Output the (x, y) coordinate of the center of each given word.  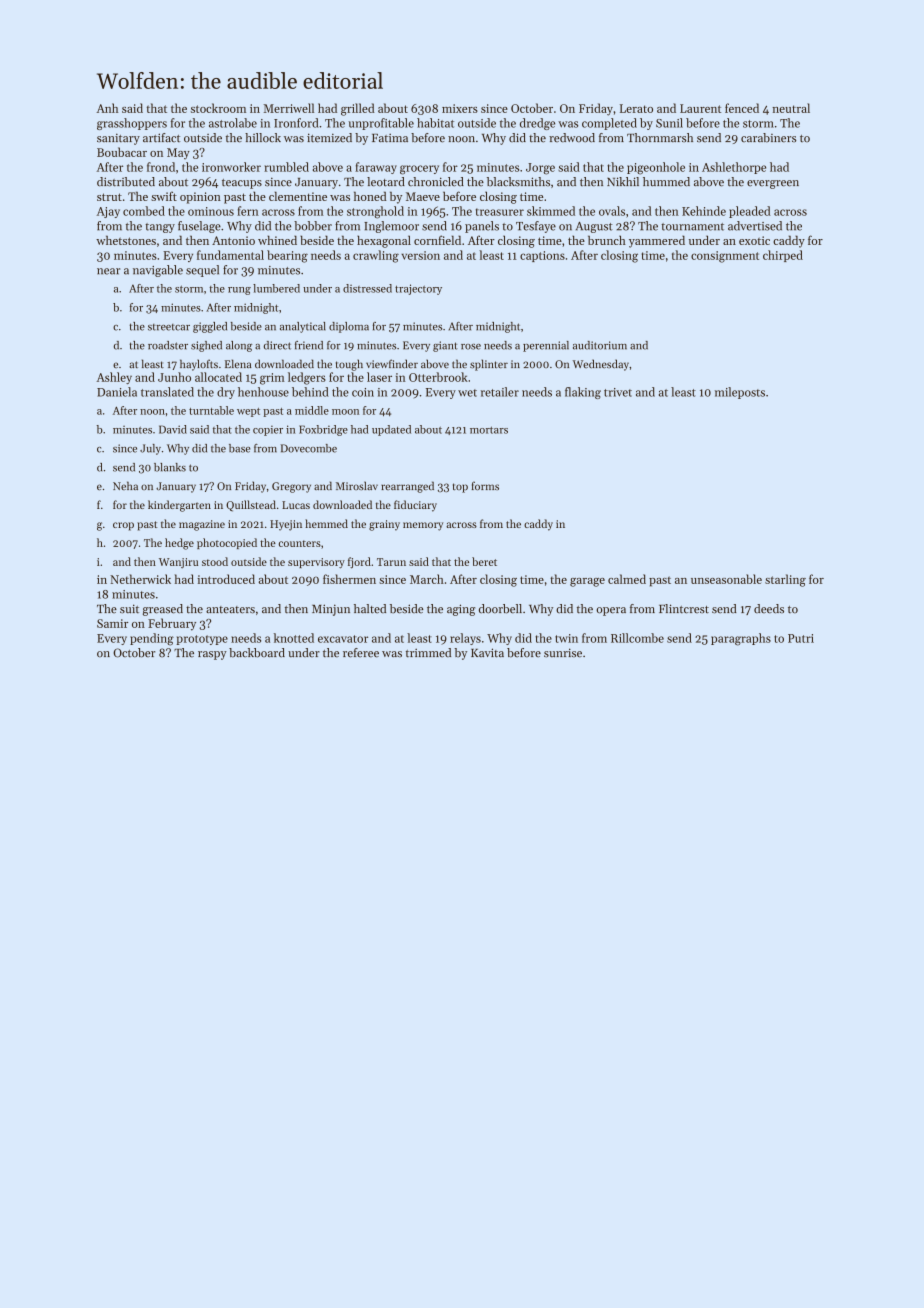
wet (467, 393)
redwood (572, 138)
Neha (125, 485)
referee (361, 653)
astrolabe (233, 123)
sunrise (563, 653)
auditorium (600, 345)
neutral (791, 108)
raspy (212, 655)
